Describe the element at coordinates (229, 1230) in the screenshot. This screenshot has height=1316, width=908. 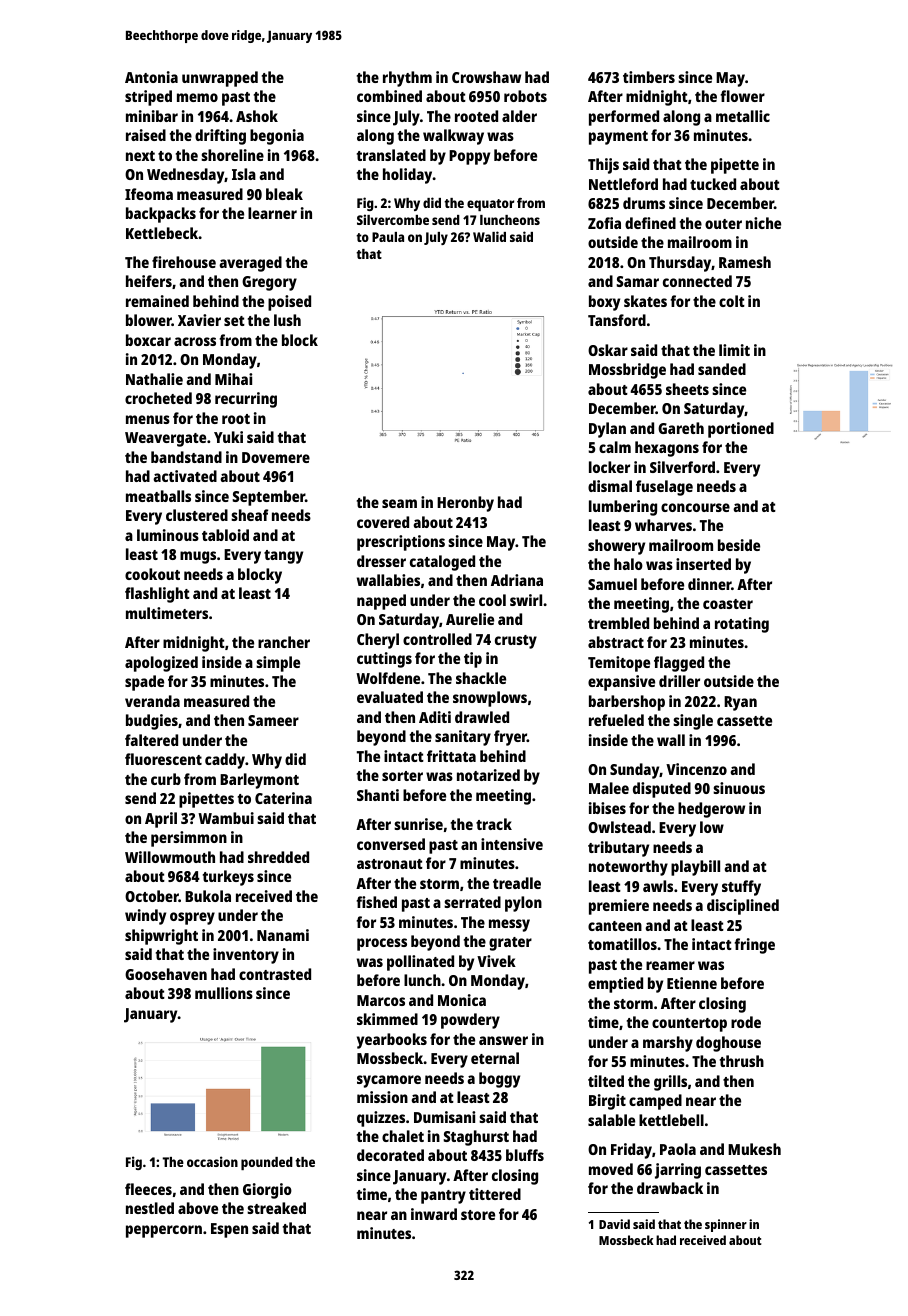
I see `Espen` at that location.
